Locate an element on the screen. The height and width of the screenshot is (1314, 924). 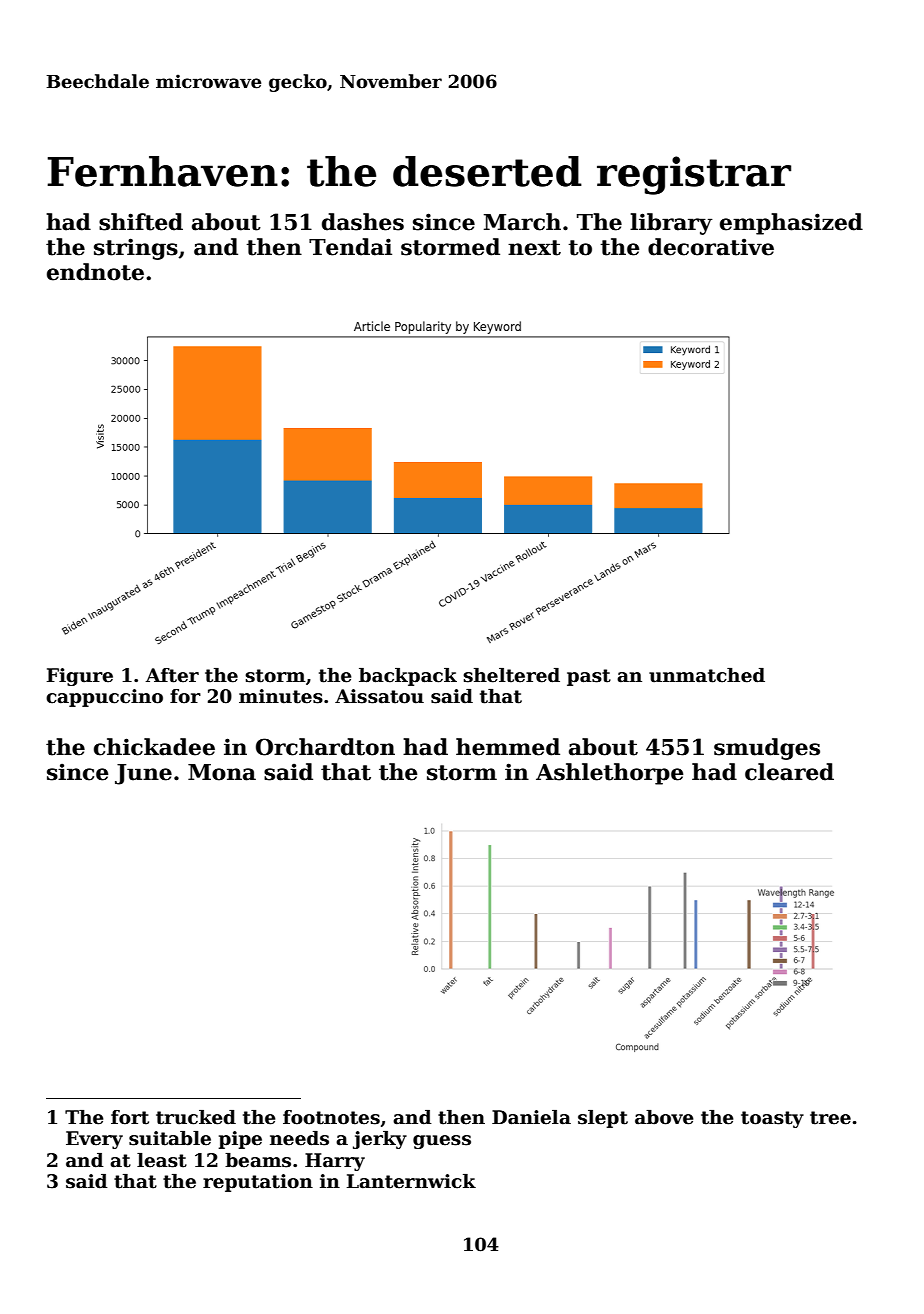
library is located at coordinates (671, 224).
